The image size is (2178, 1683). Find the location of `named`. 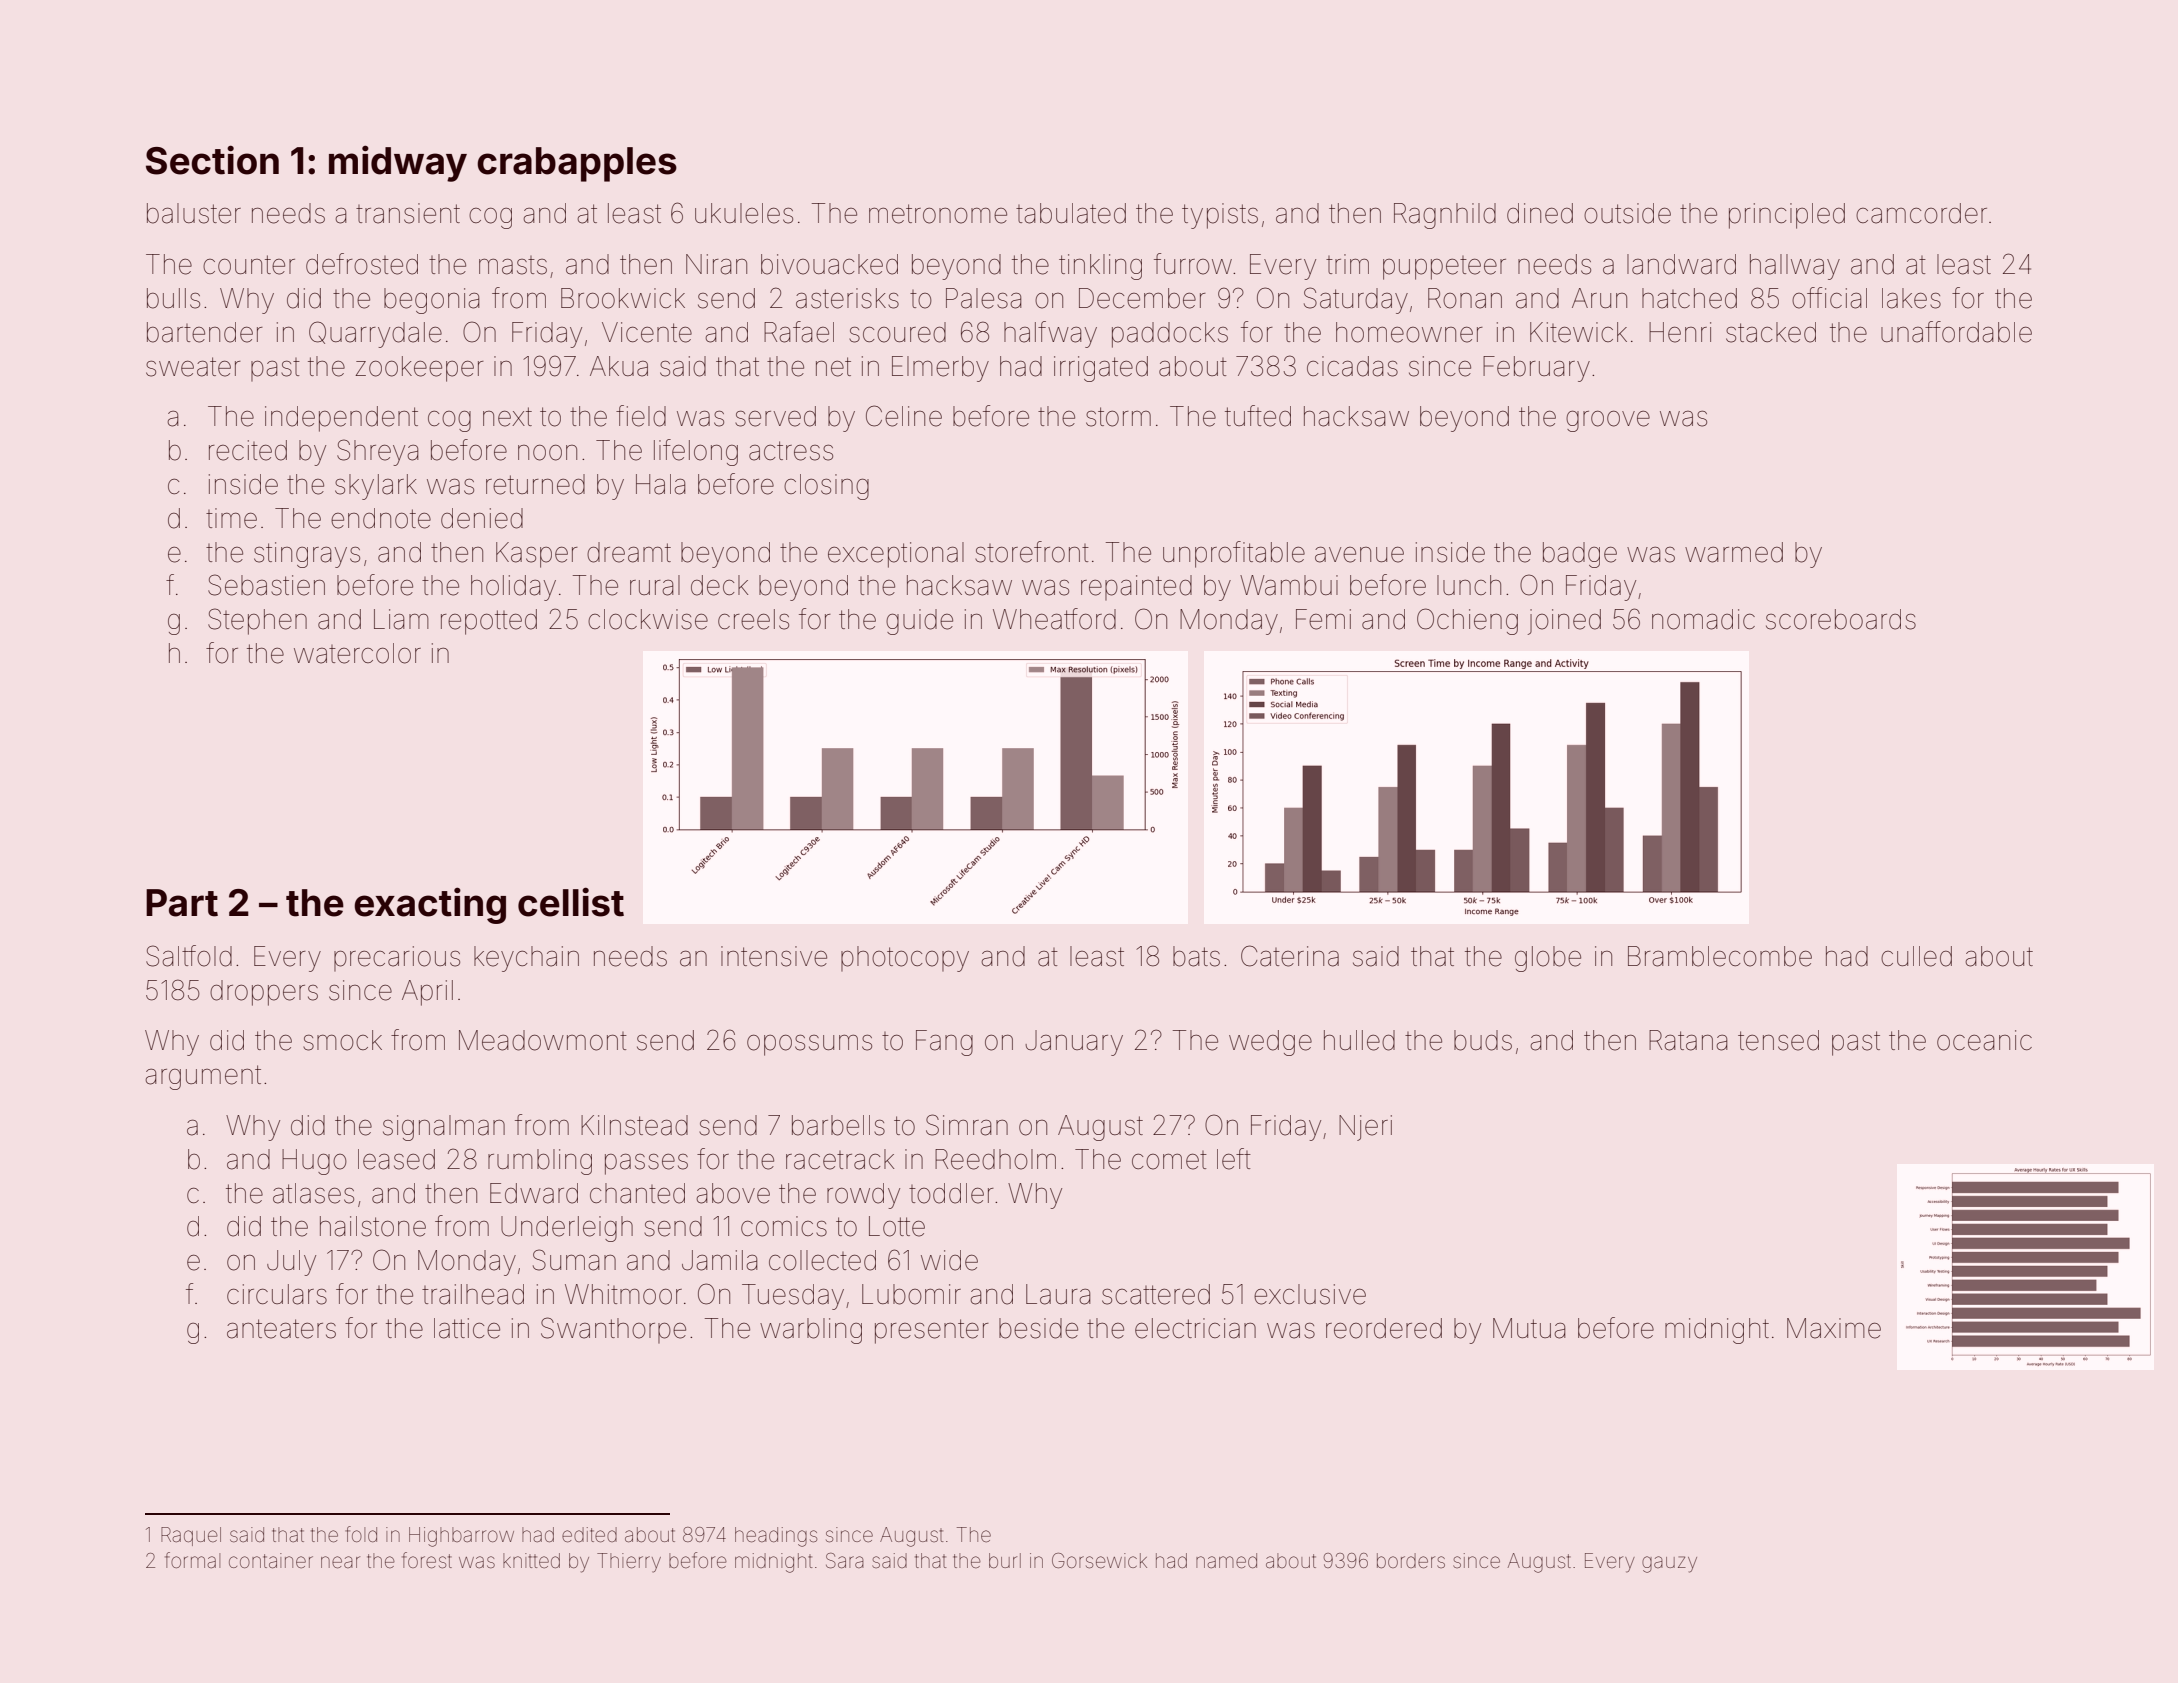

named is located at coordinates (1226, 1560).
